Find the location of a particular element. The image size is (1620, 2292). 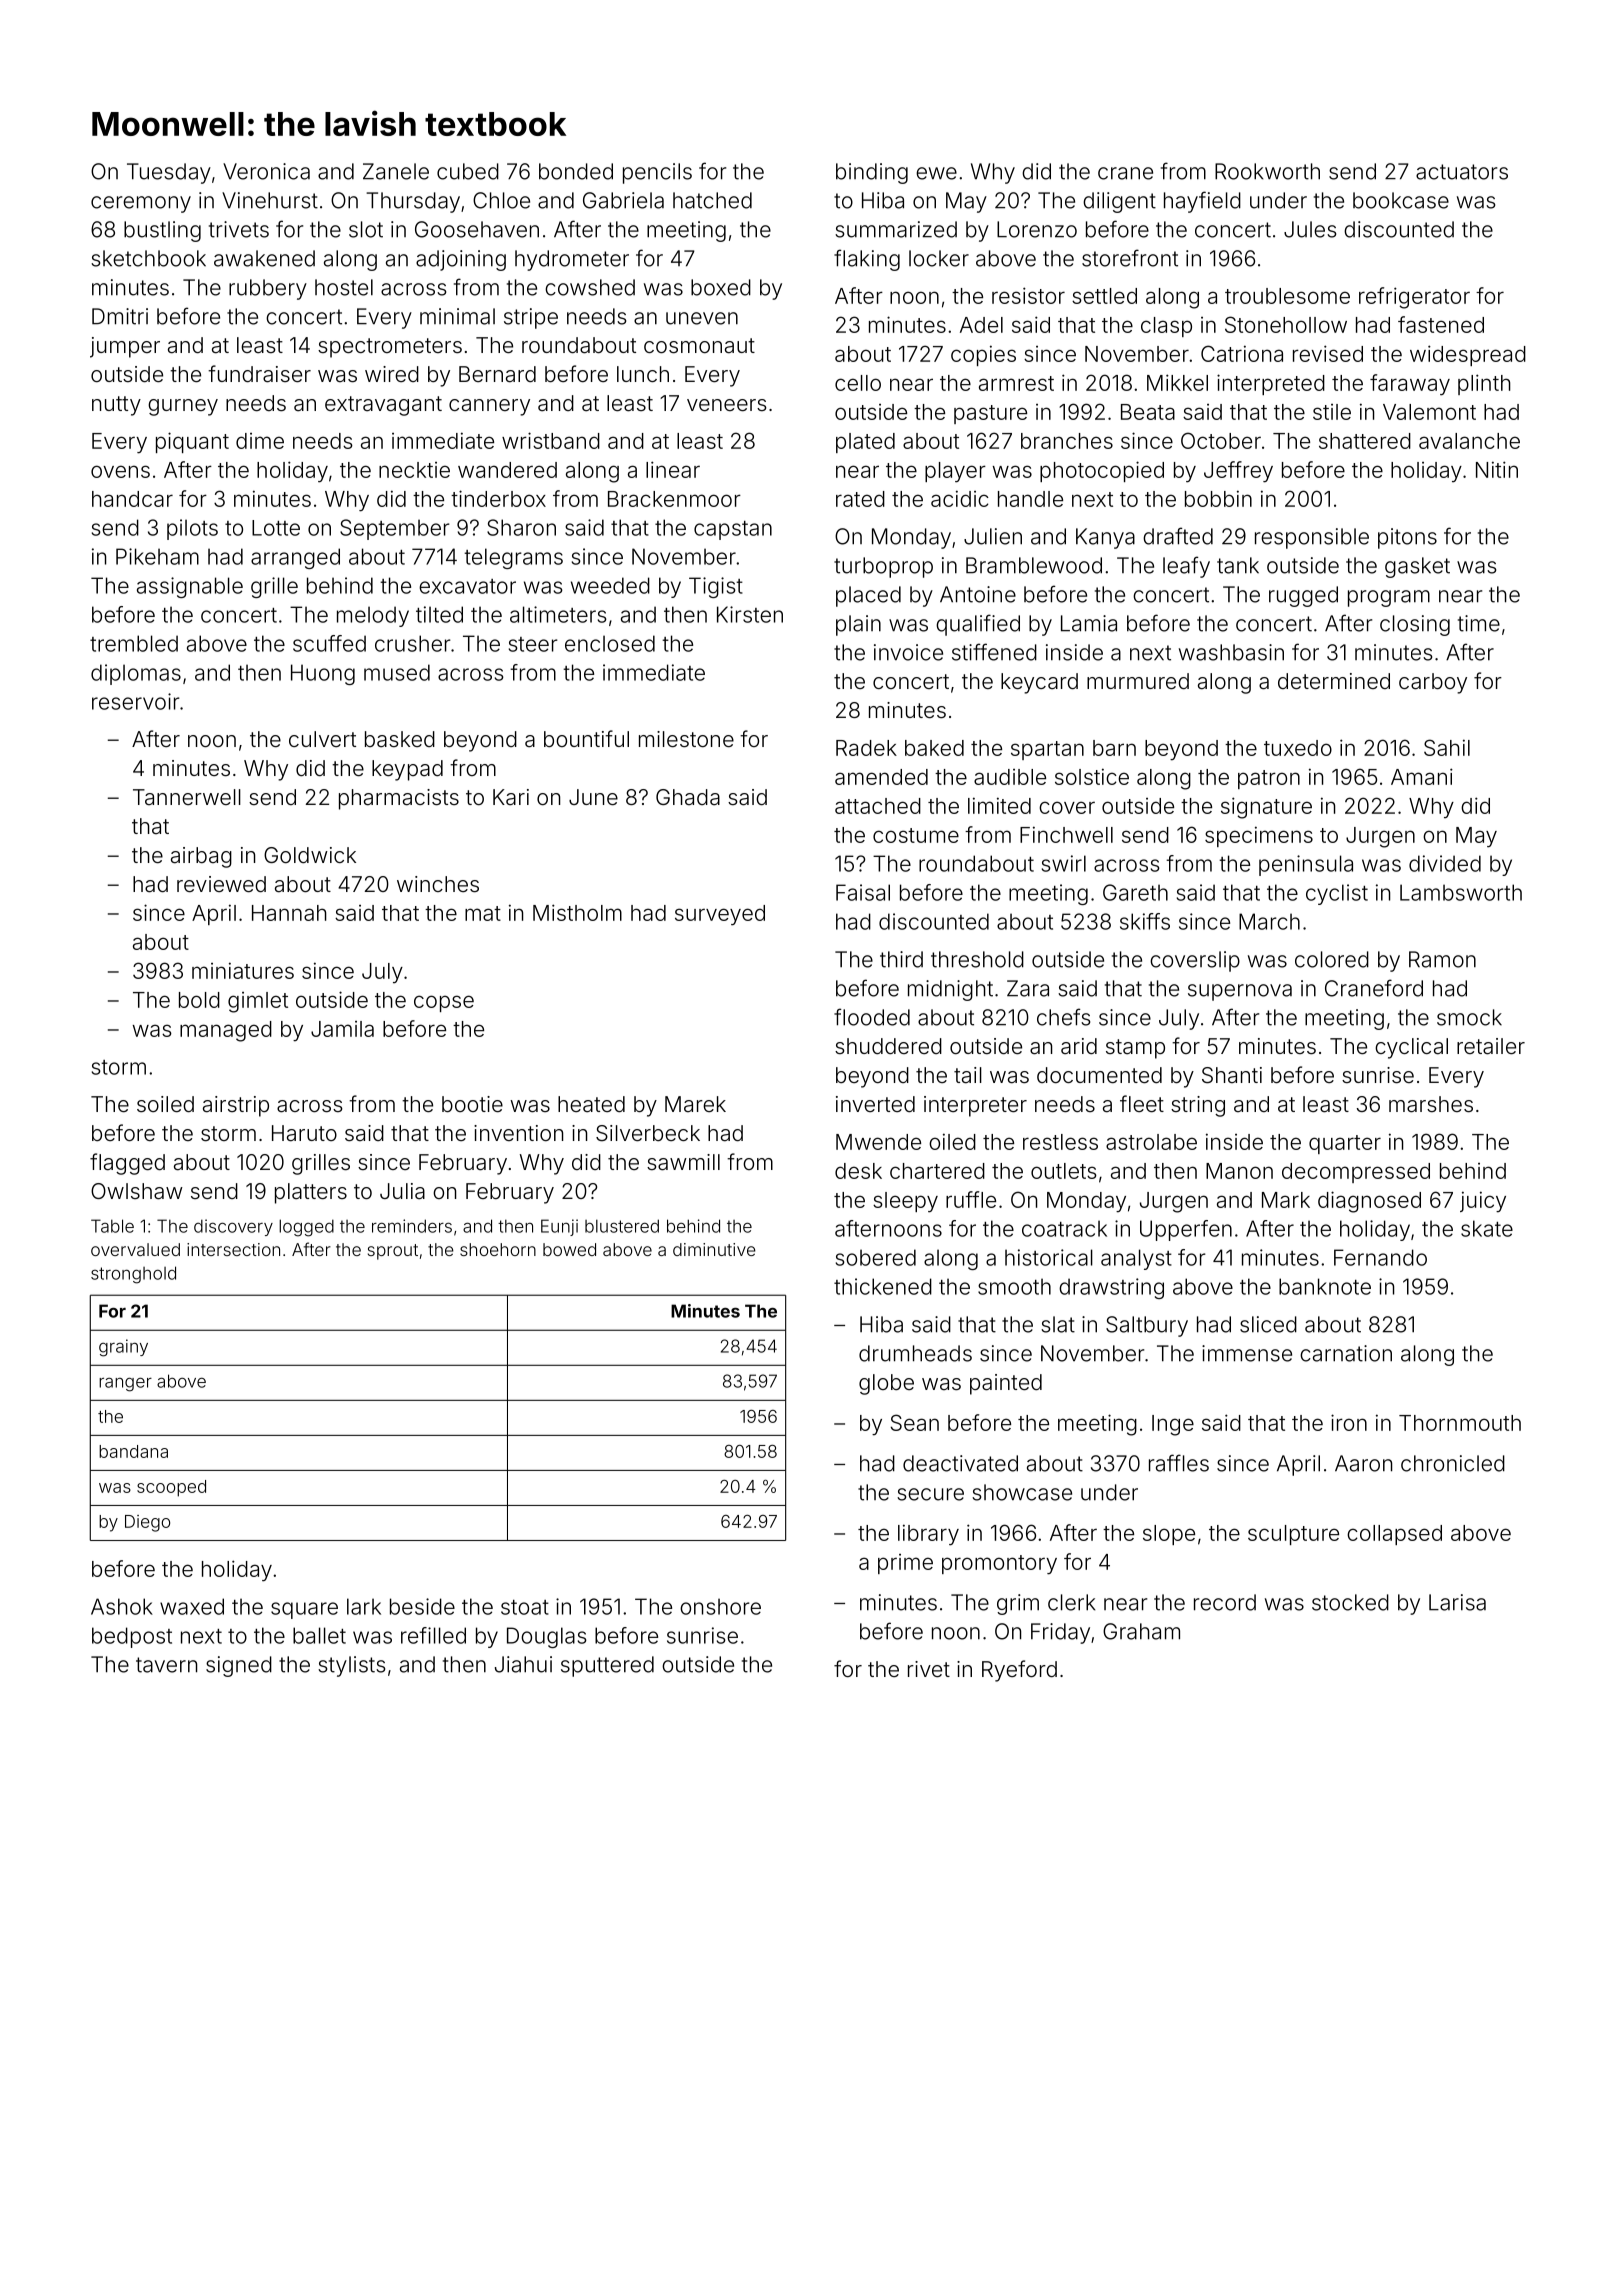

signature is located at coordinates (1266, 808).
